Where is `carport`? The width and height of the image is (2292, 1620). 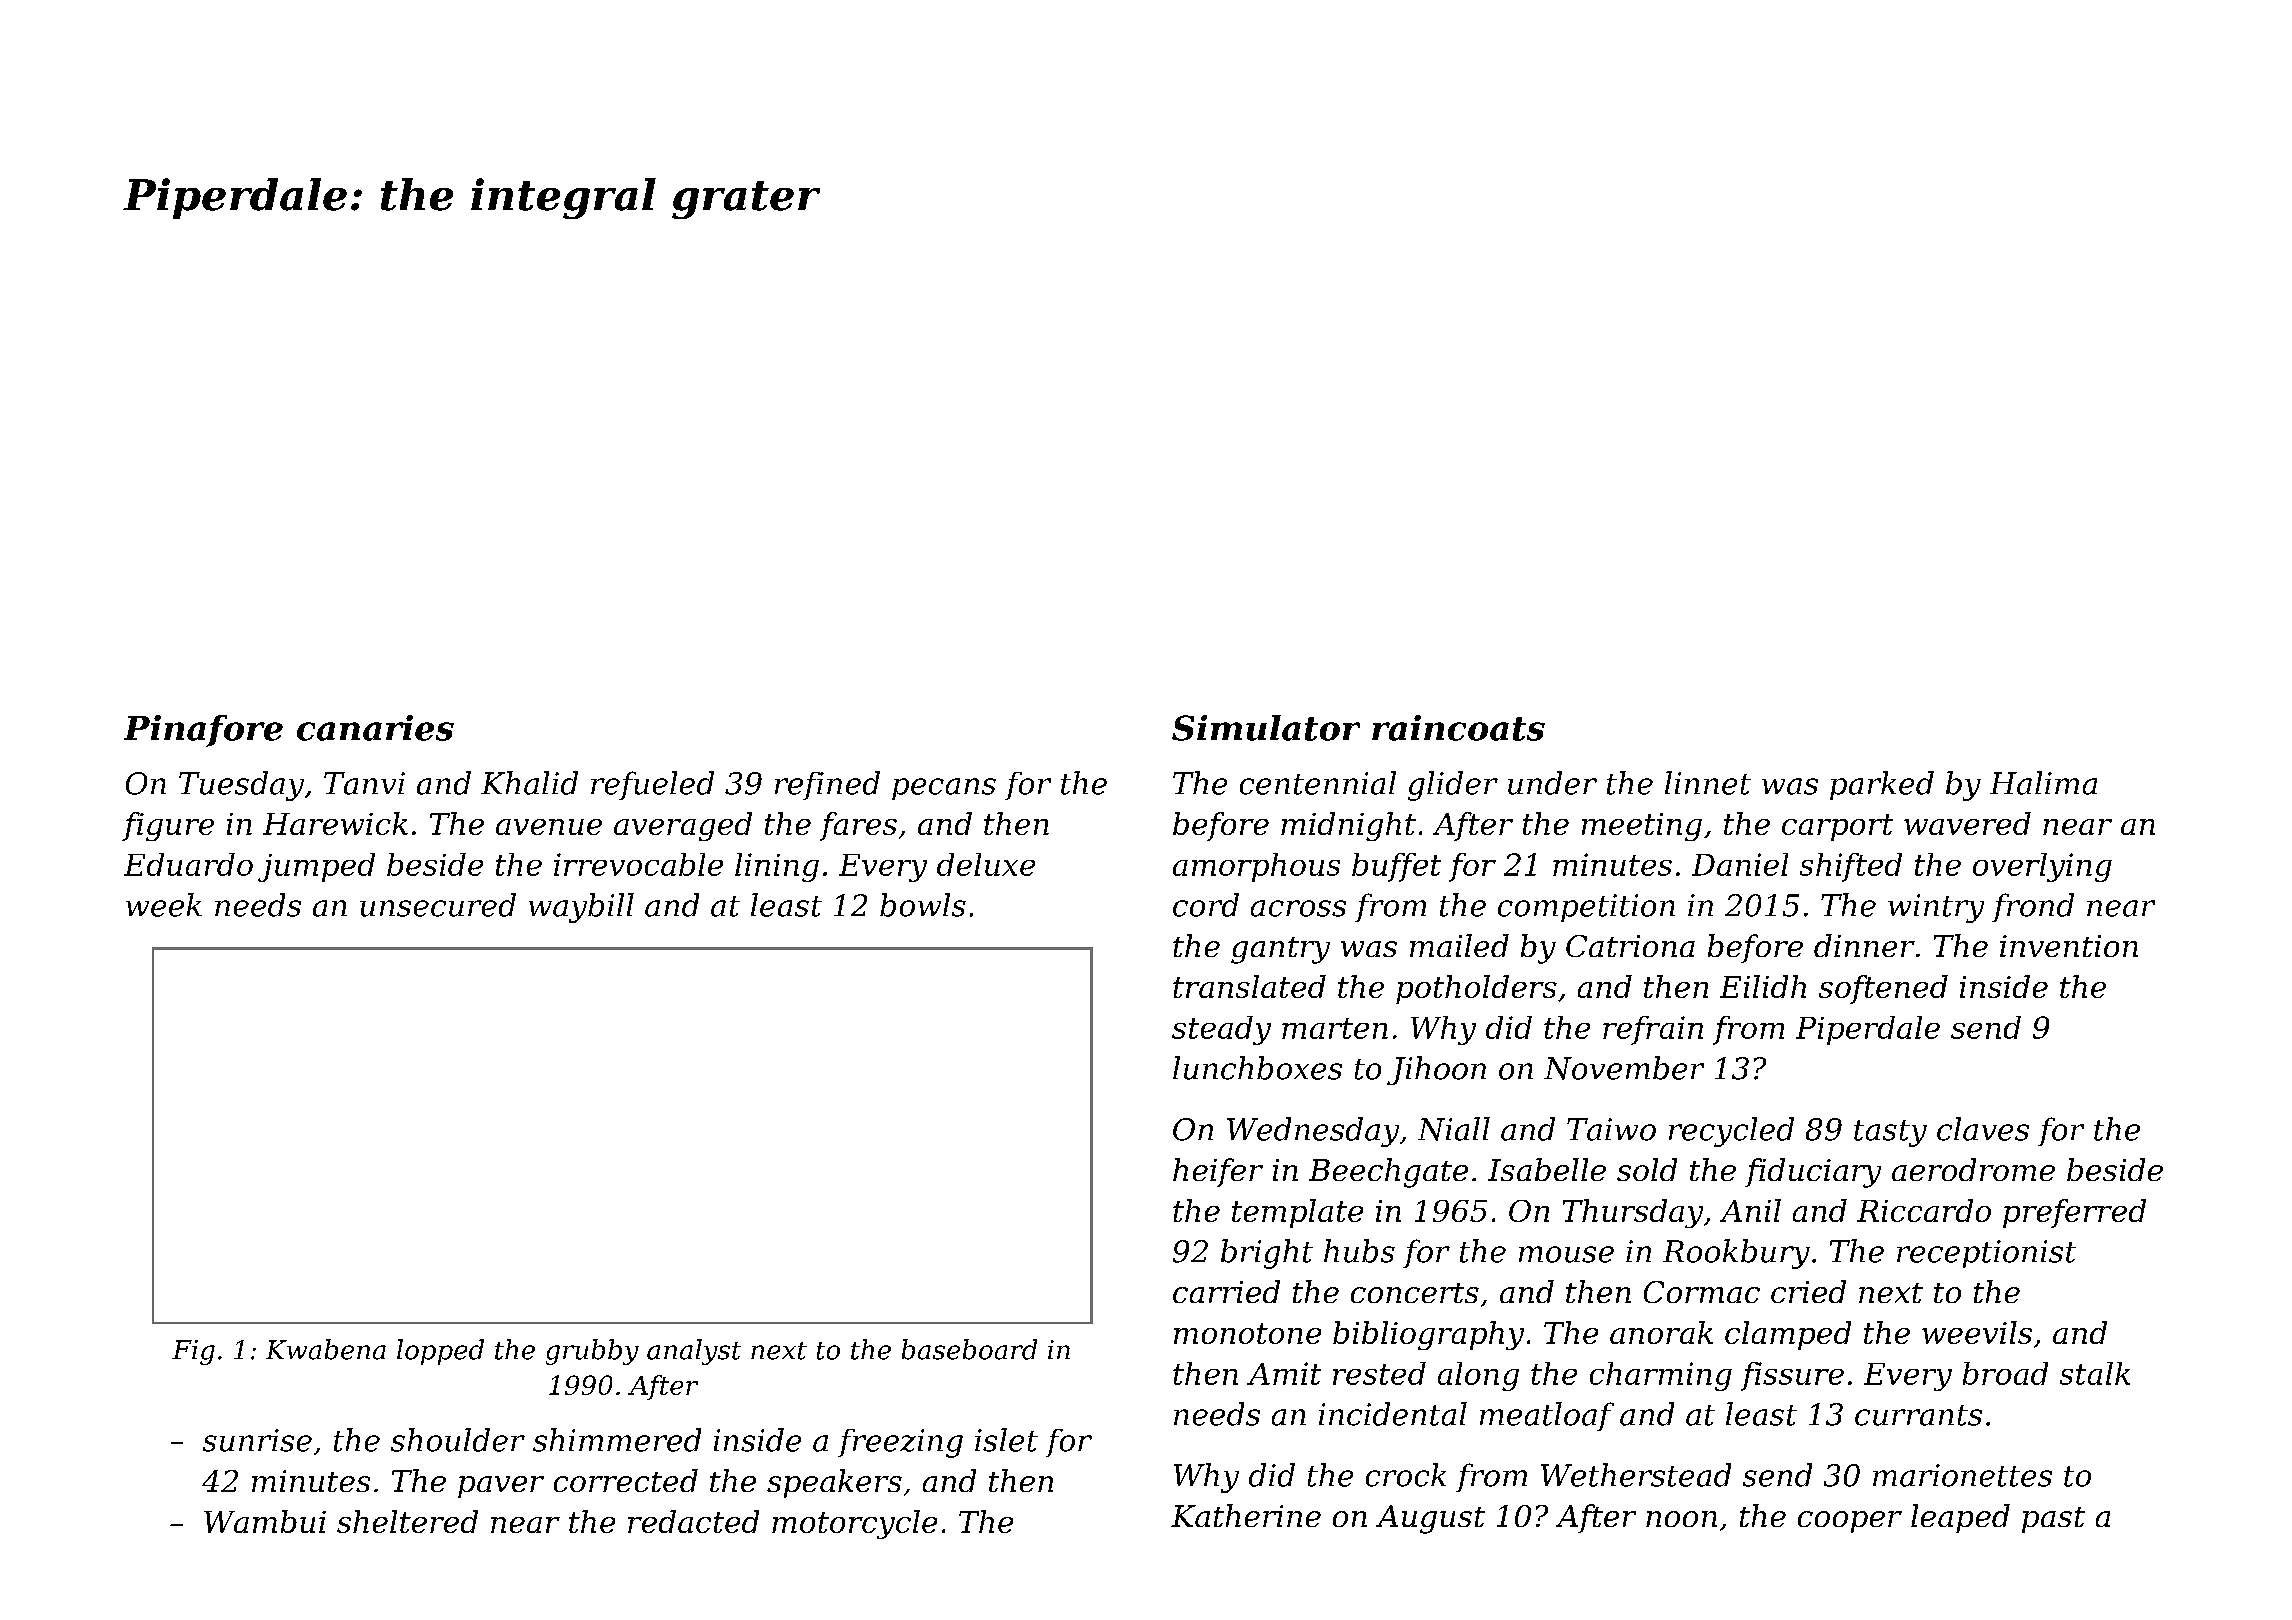
carport is located at coordinates (1837, 827).
